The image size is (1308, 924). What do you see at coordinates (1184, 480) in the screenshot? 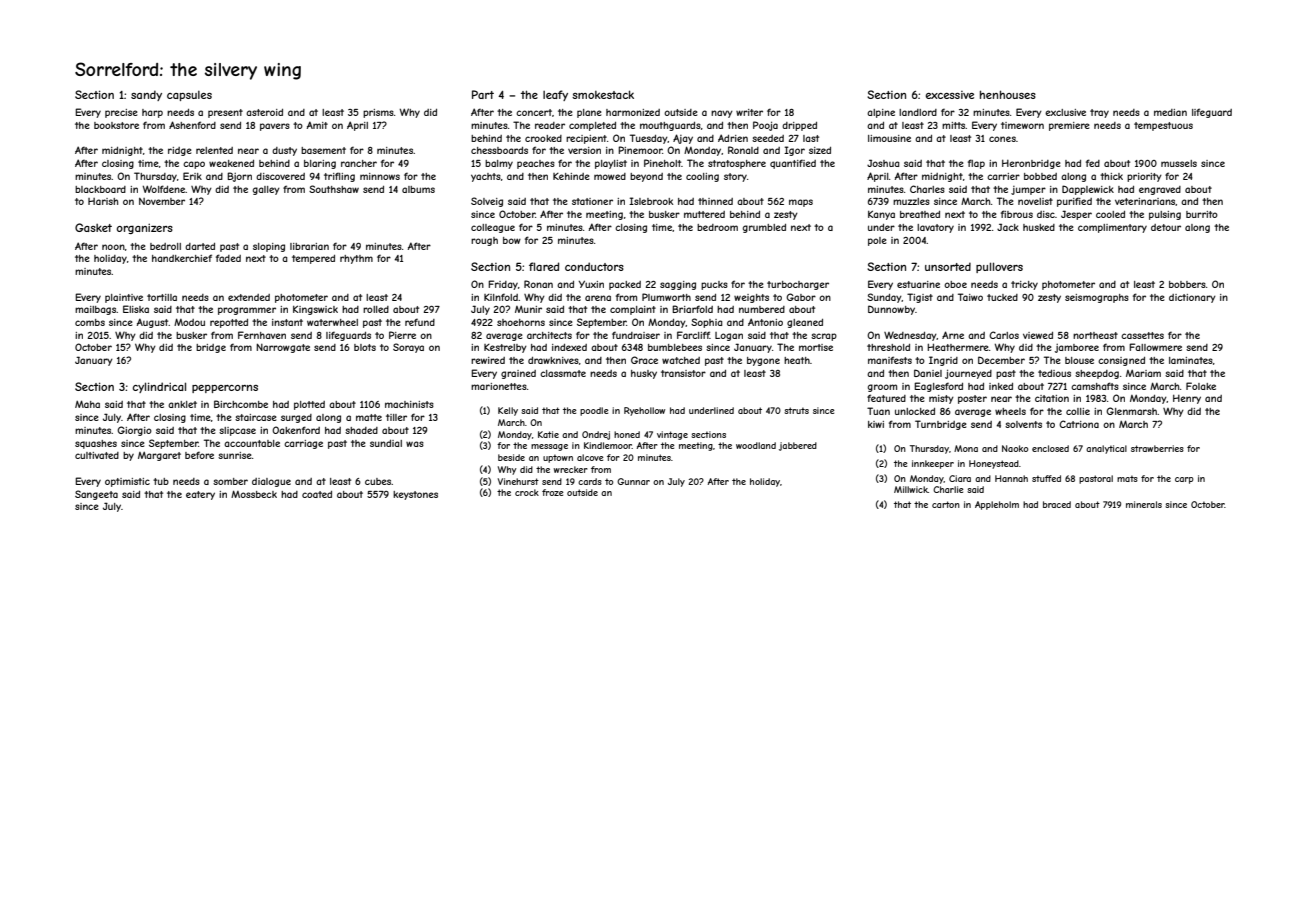
I see `carp` at bounding box center [1184, 480].
